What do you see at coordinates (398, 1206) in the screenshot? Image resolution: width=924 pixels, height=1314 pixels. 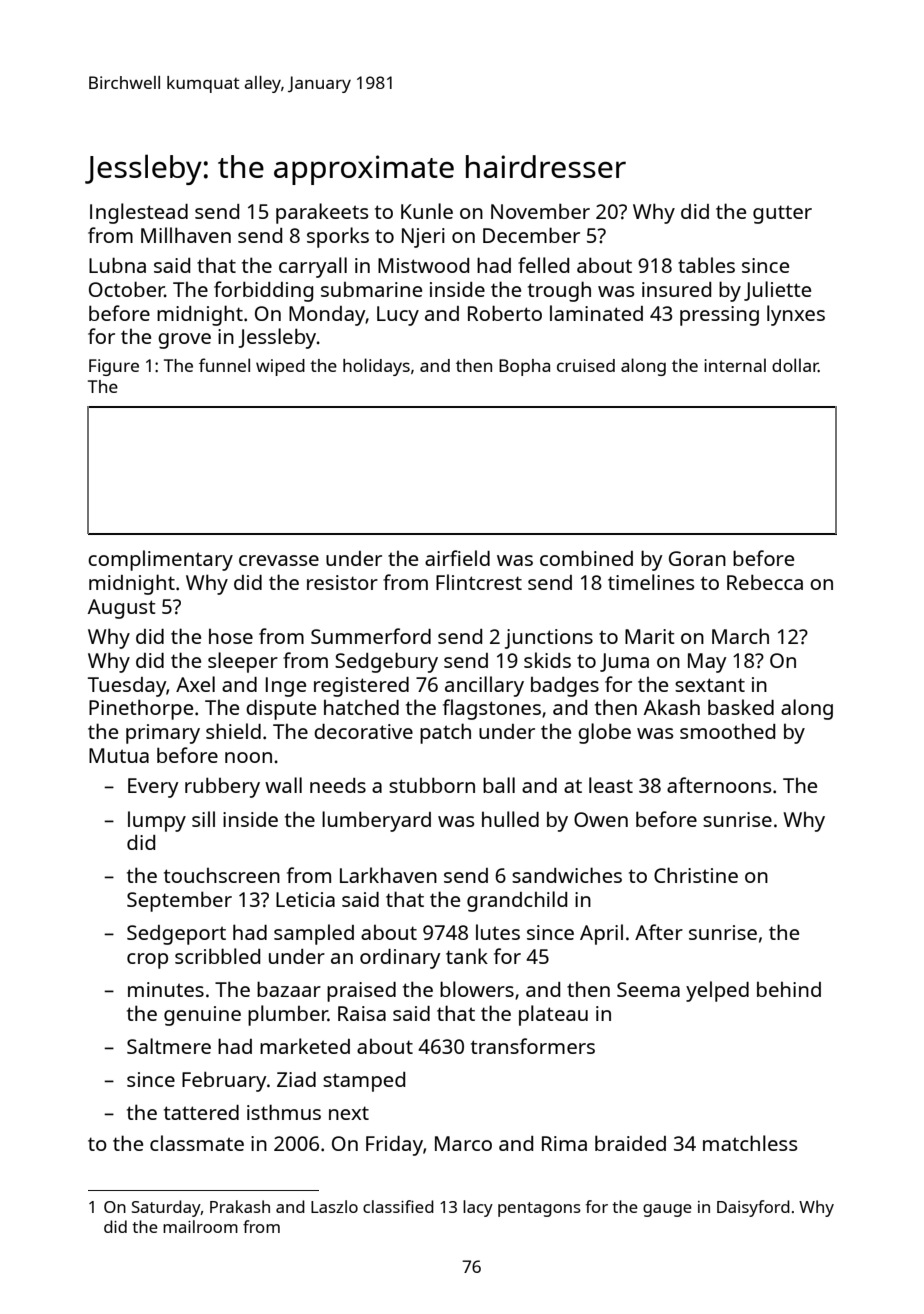 I see `classified` at bounding box center [398, 1206].
